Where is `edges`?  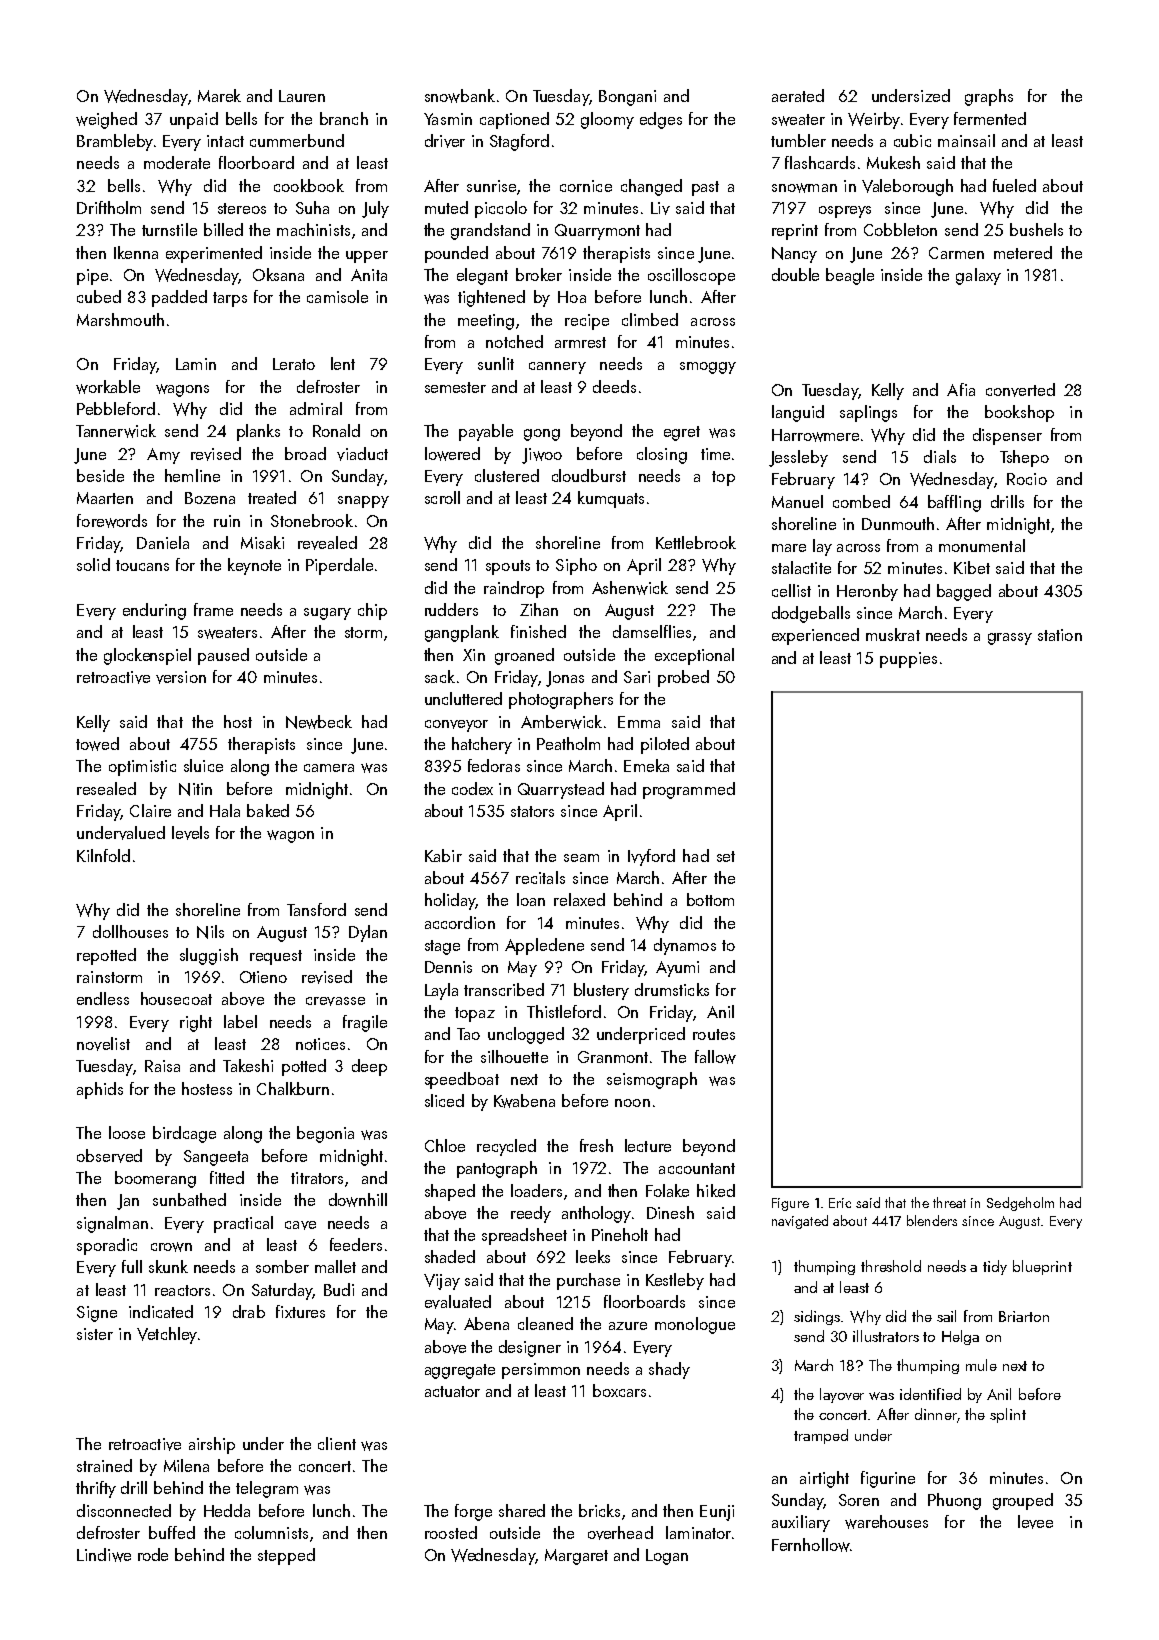 edges is located at coordinates (661, 120).
